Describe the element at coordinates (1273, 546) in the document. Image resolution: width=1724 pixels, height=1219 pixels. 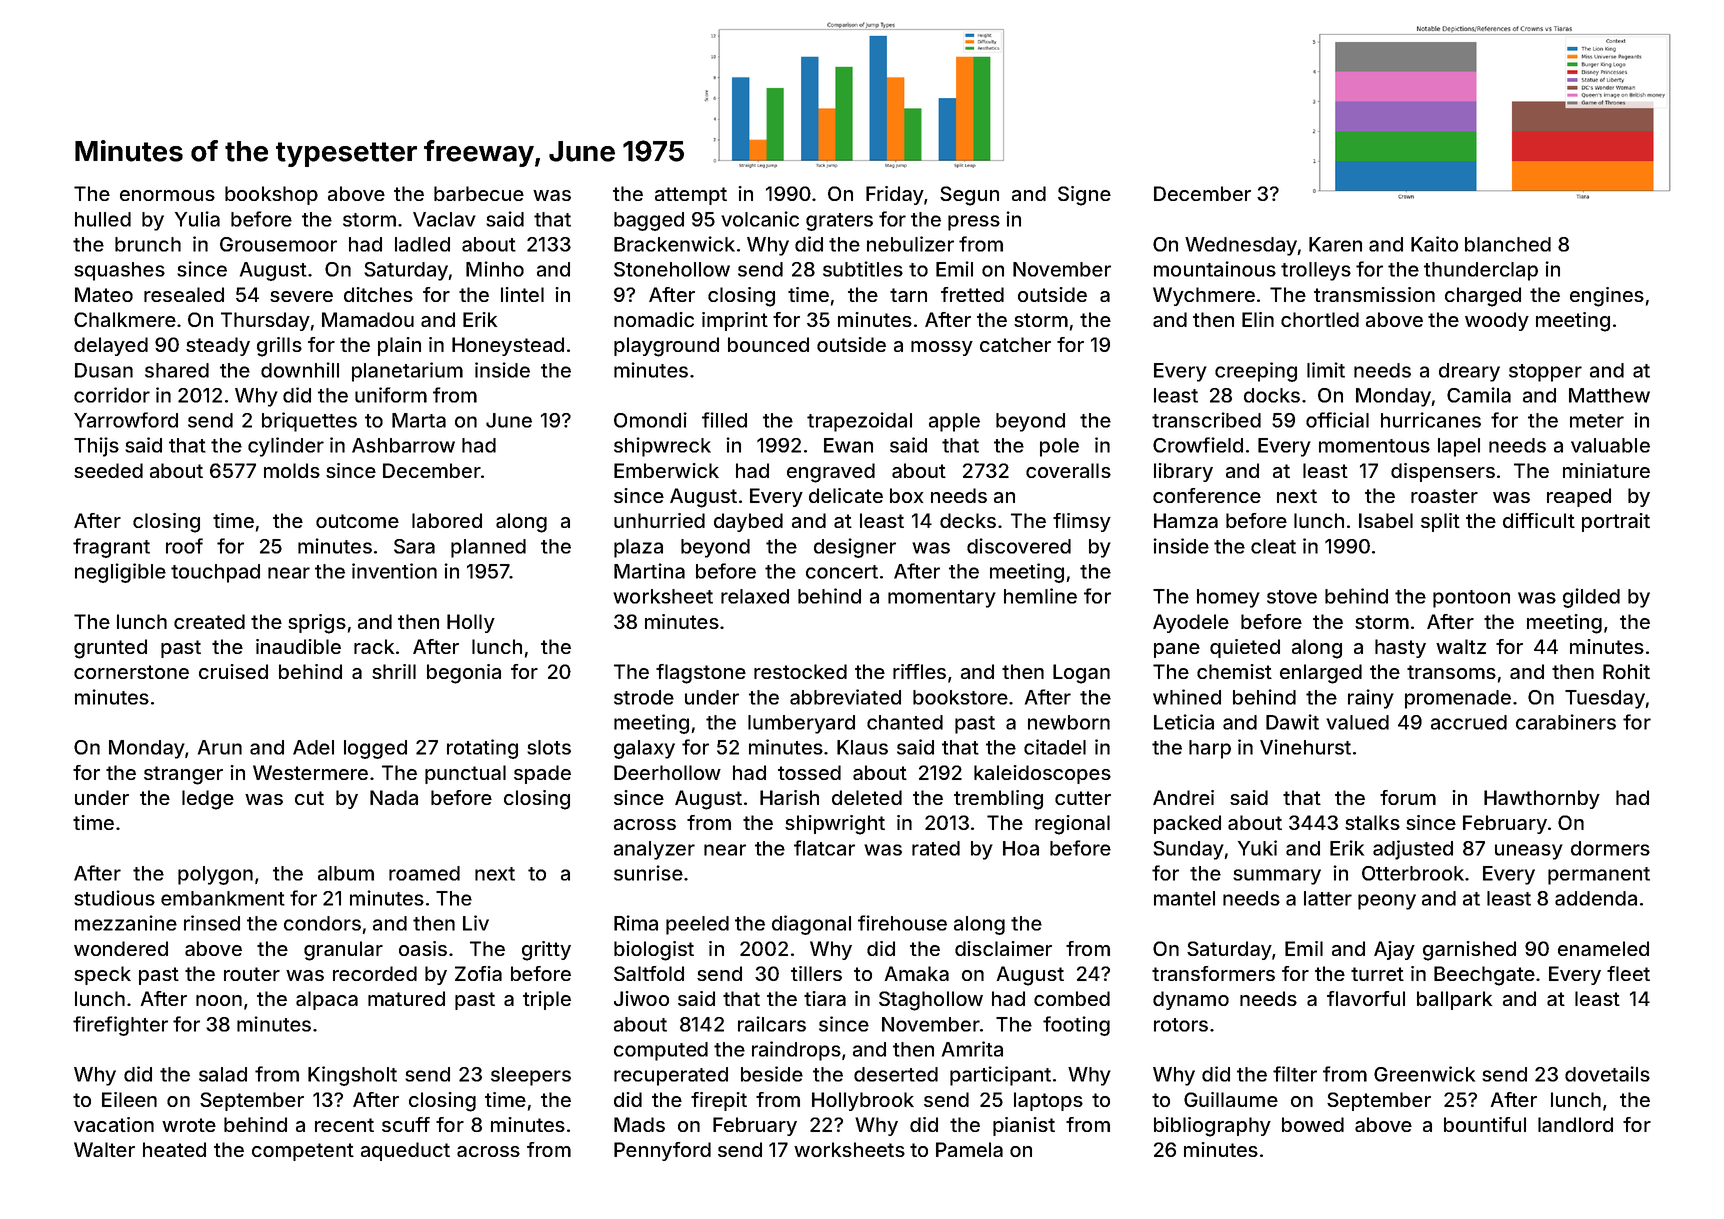
I see `cleat` at that location.
